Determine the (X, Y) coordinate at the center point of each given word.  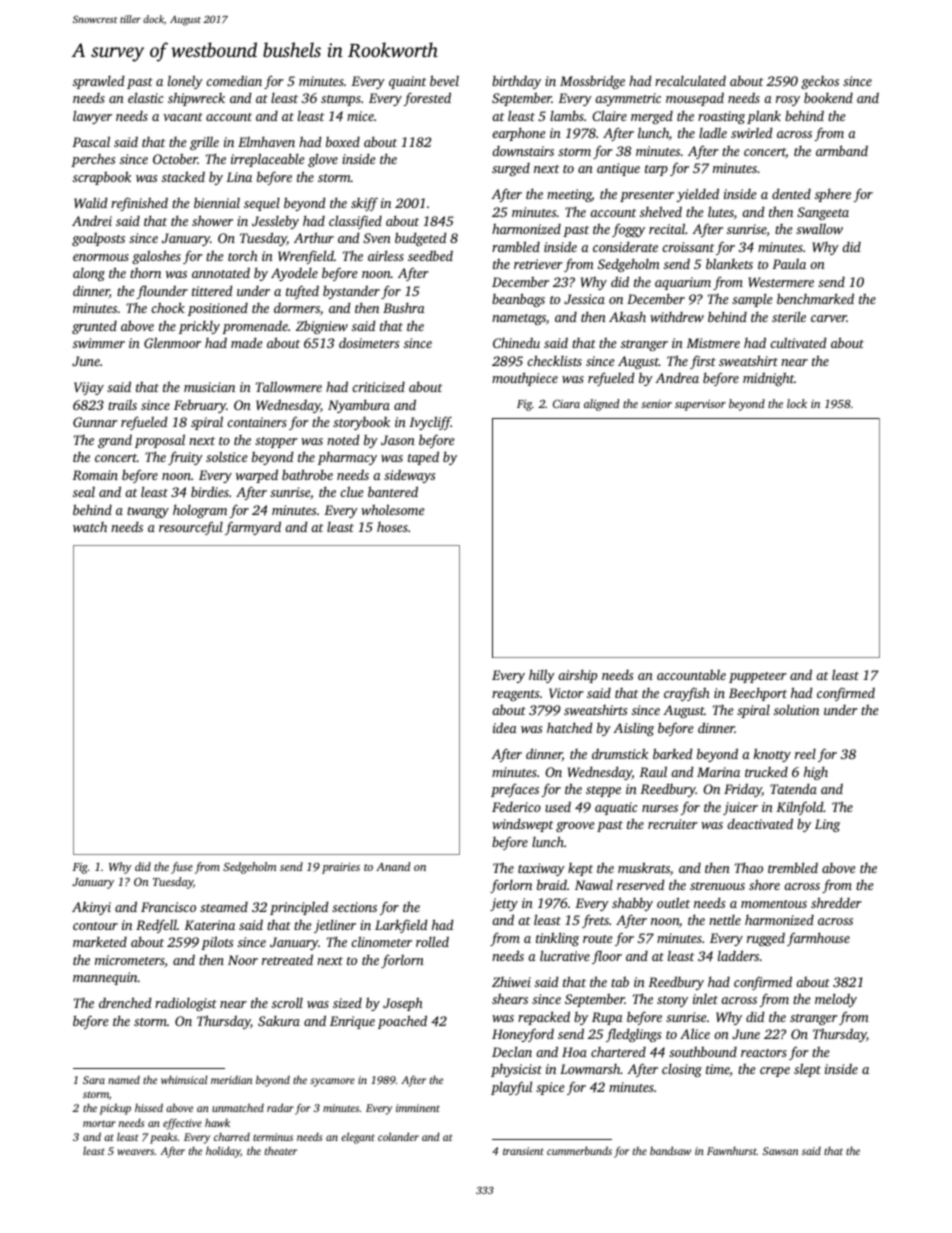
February (200, 406)
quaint (407, 82)
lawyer (92, 117)
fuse (182, 868)
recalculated (690, 80)
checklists (554, 360)
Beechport (758, 694)
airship (577, 676)
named (124, 1080)
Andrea (677, 378)
